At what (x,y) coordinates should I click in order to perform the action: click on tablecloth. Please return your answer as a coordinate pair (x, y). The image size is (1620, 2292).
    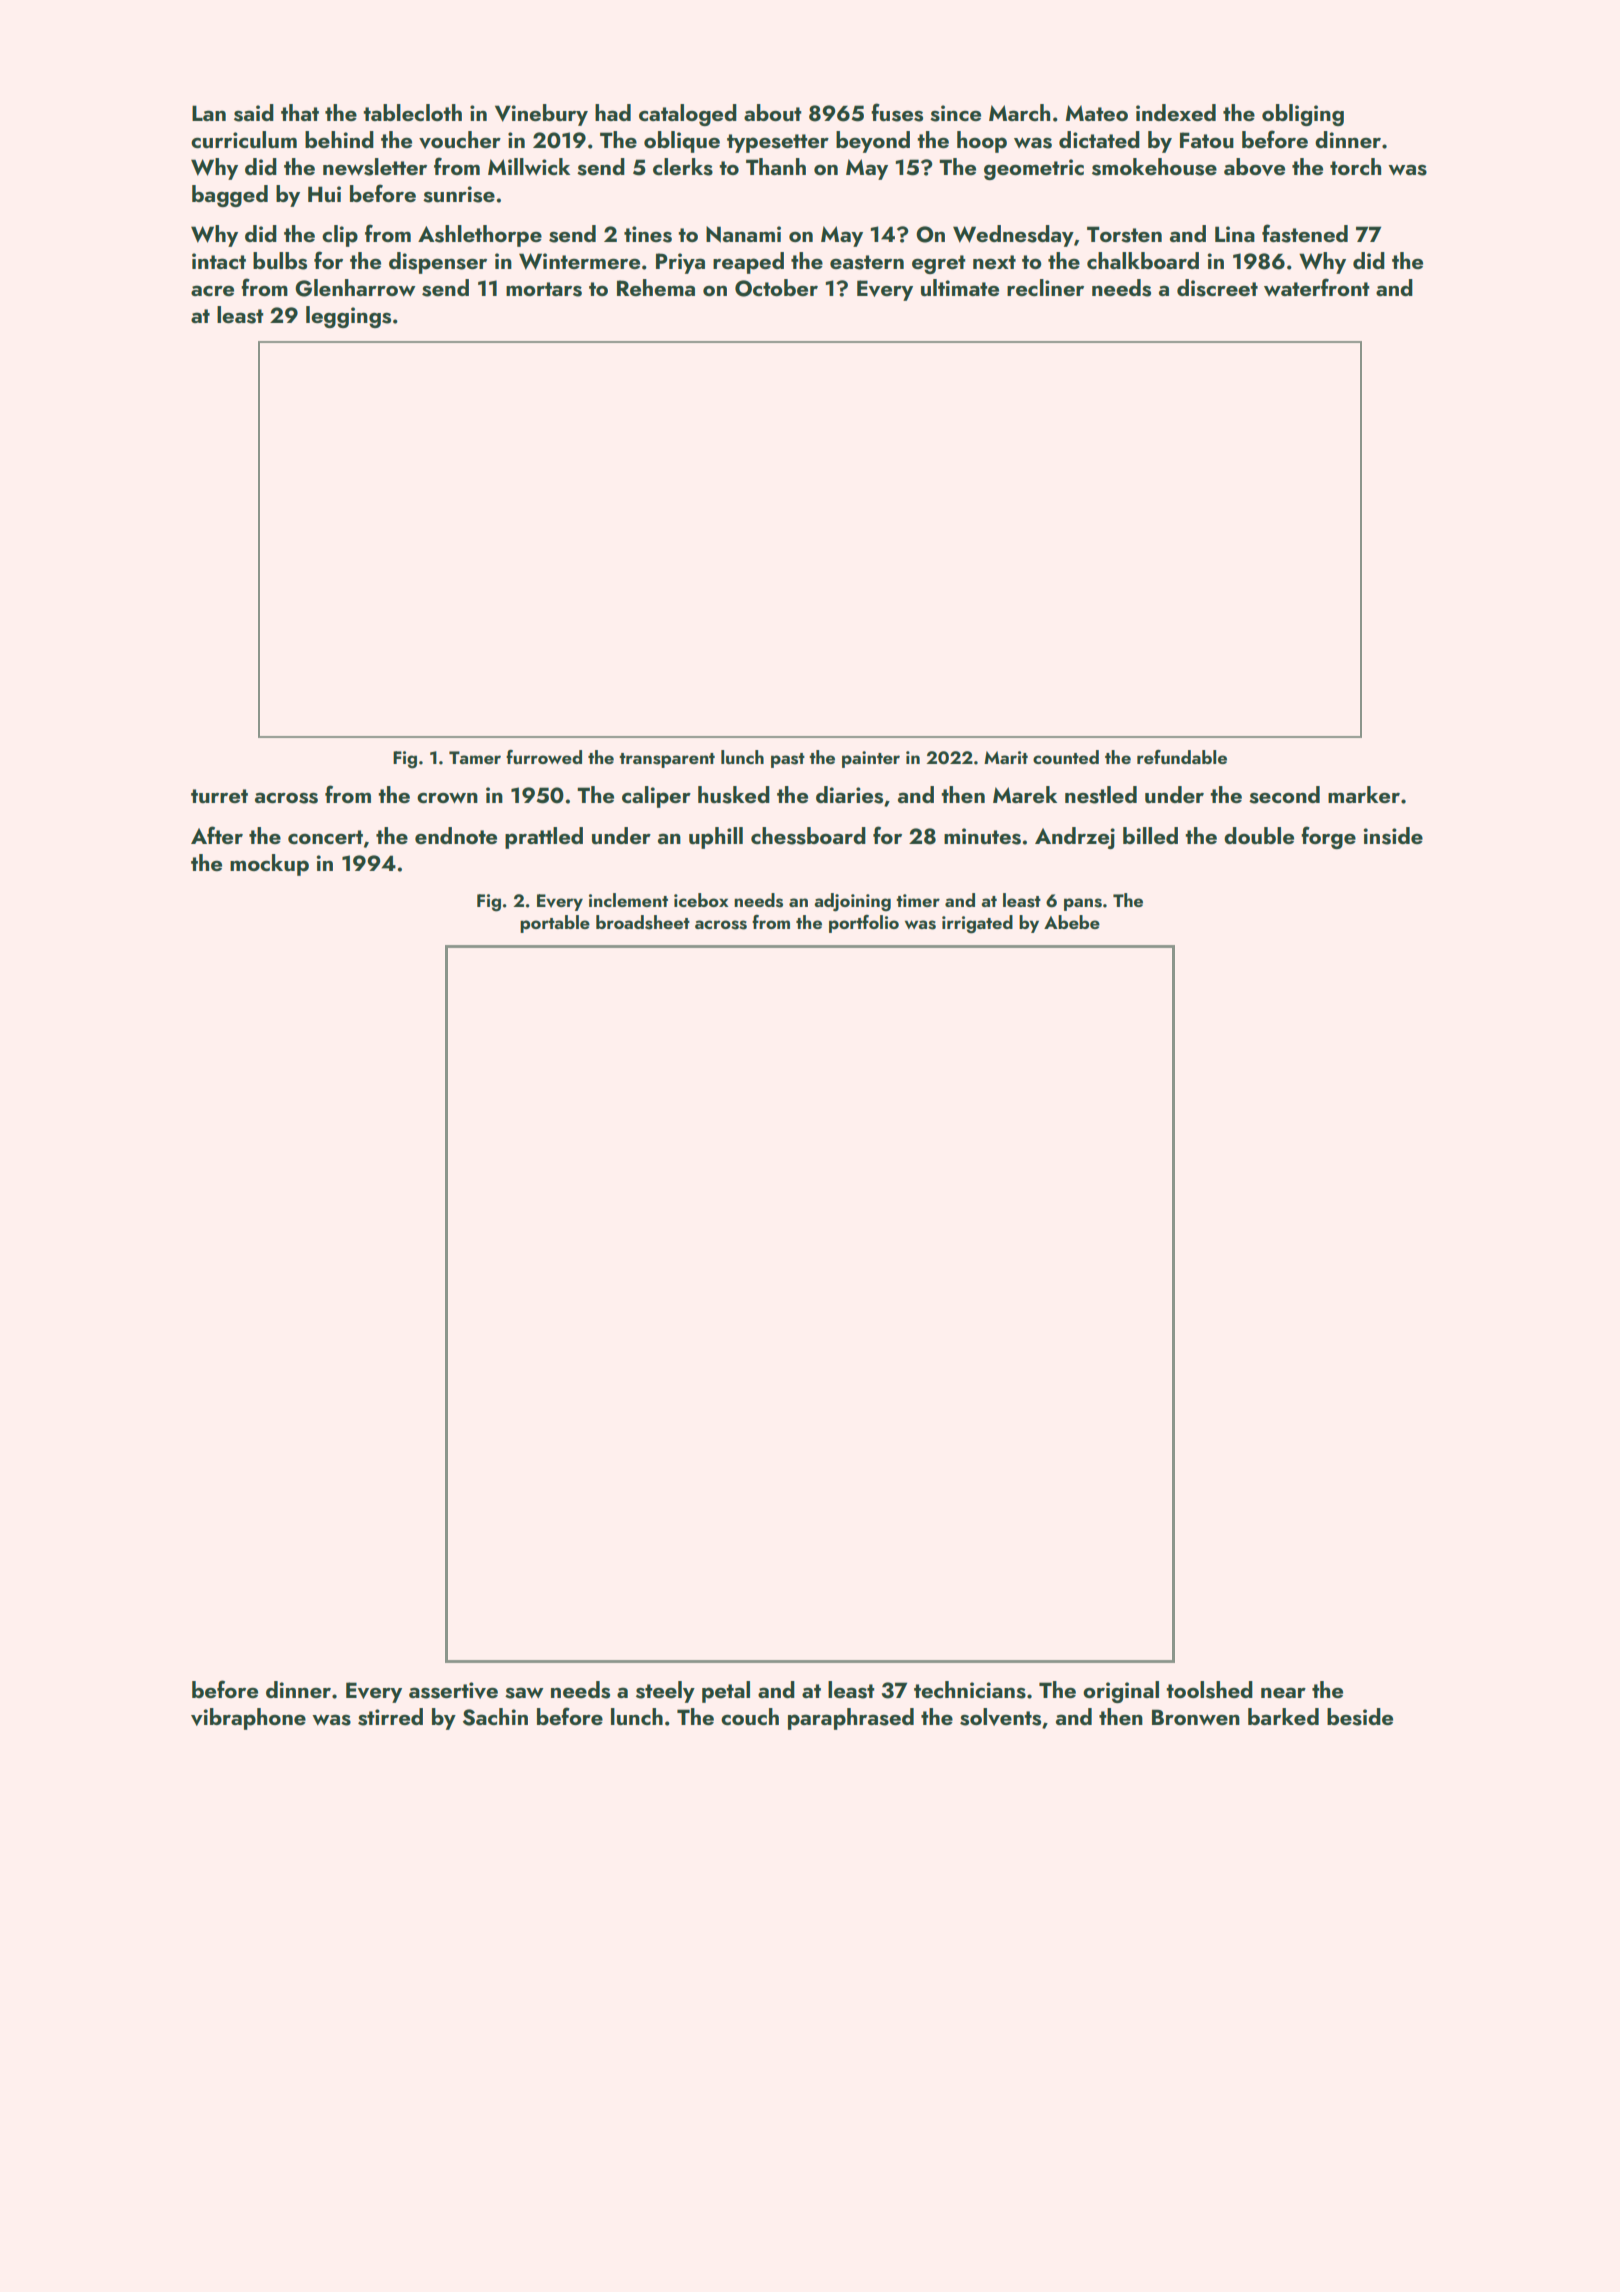
    Looking at the image, I should click on (412, 112).
